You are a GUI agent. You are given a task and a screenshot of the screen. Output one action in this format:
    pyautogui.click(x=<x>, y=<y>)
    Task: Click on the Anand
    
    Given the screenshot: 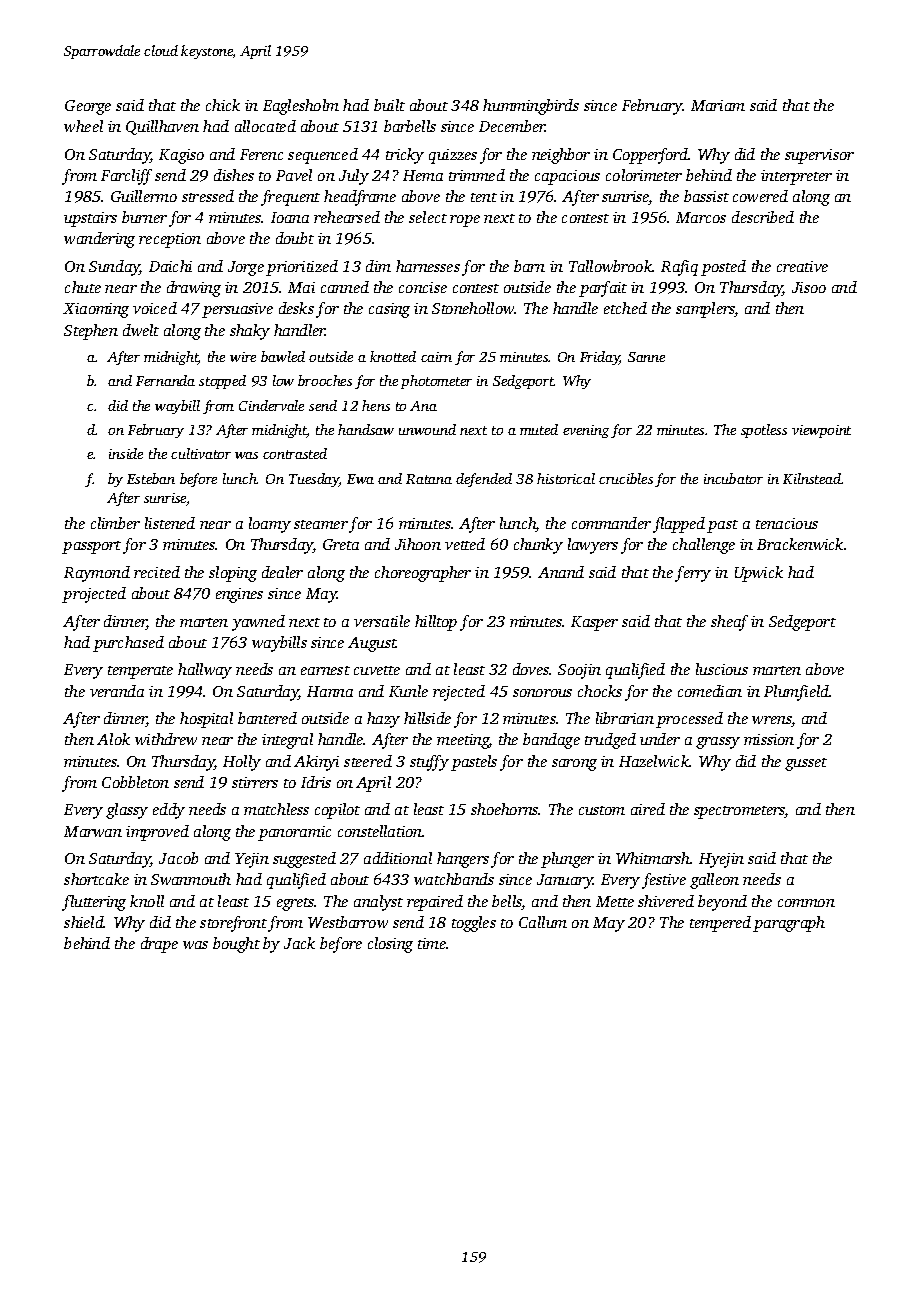 What is the action you would take?
    pyautogui.click(x=561, y=572)
